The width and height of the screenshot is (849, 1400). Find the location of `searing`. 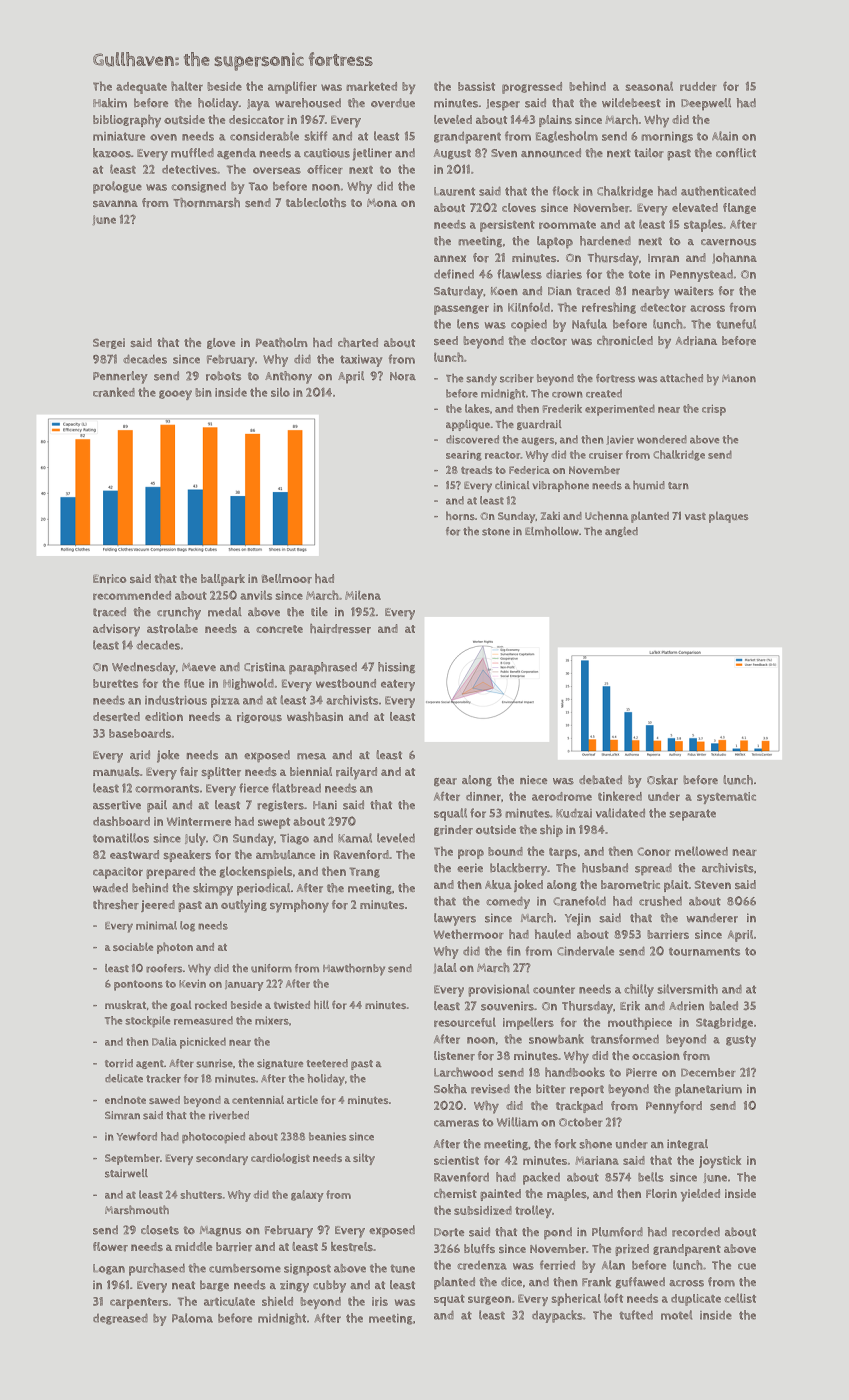

searing is located at coordinates (464, 456).
